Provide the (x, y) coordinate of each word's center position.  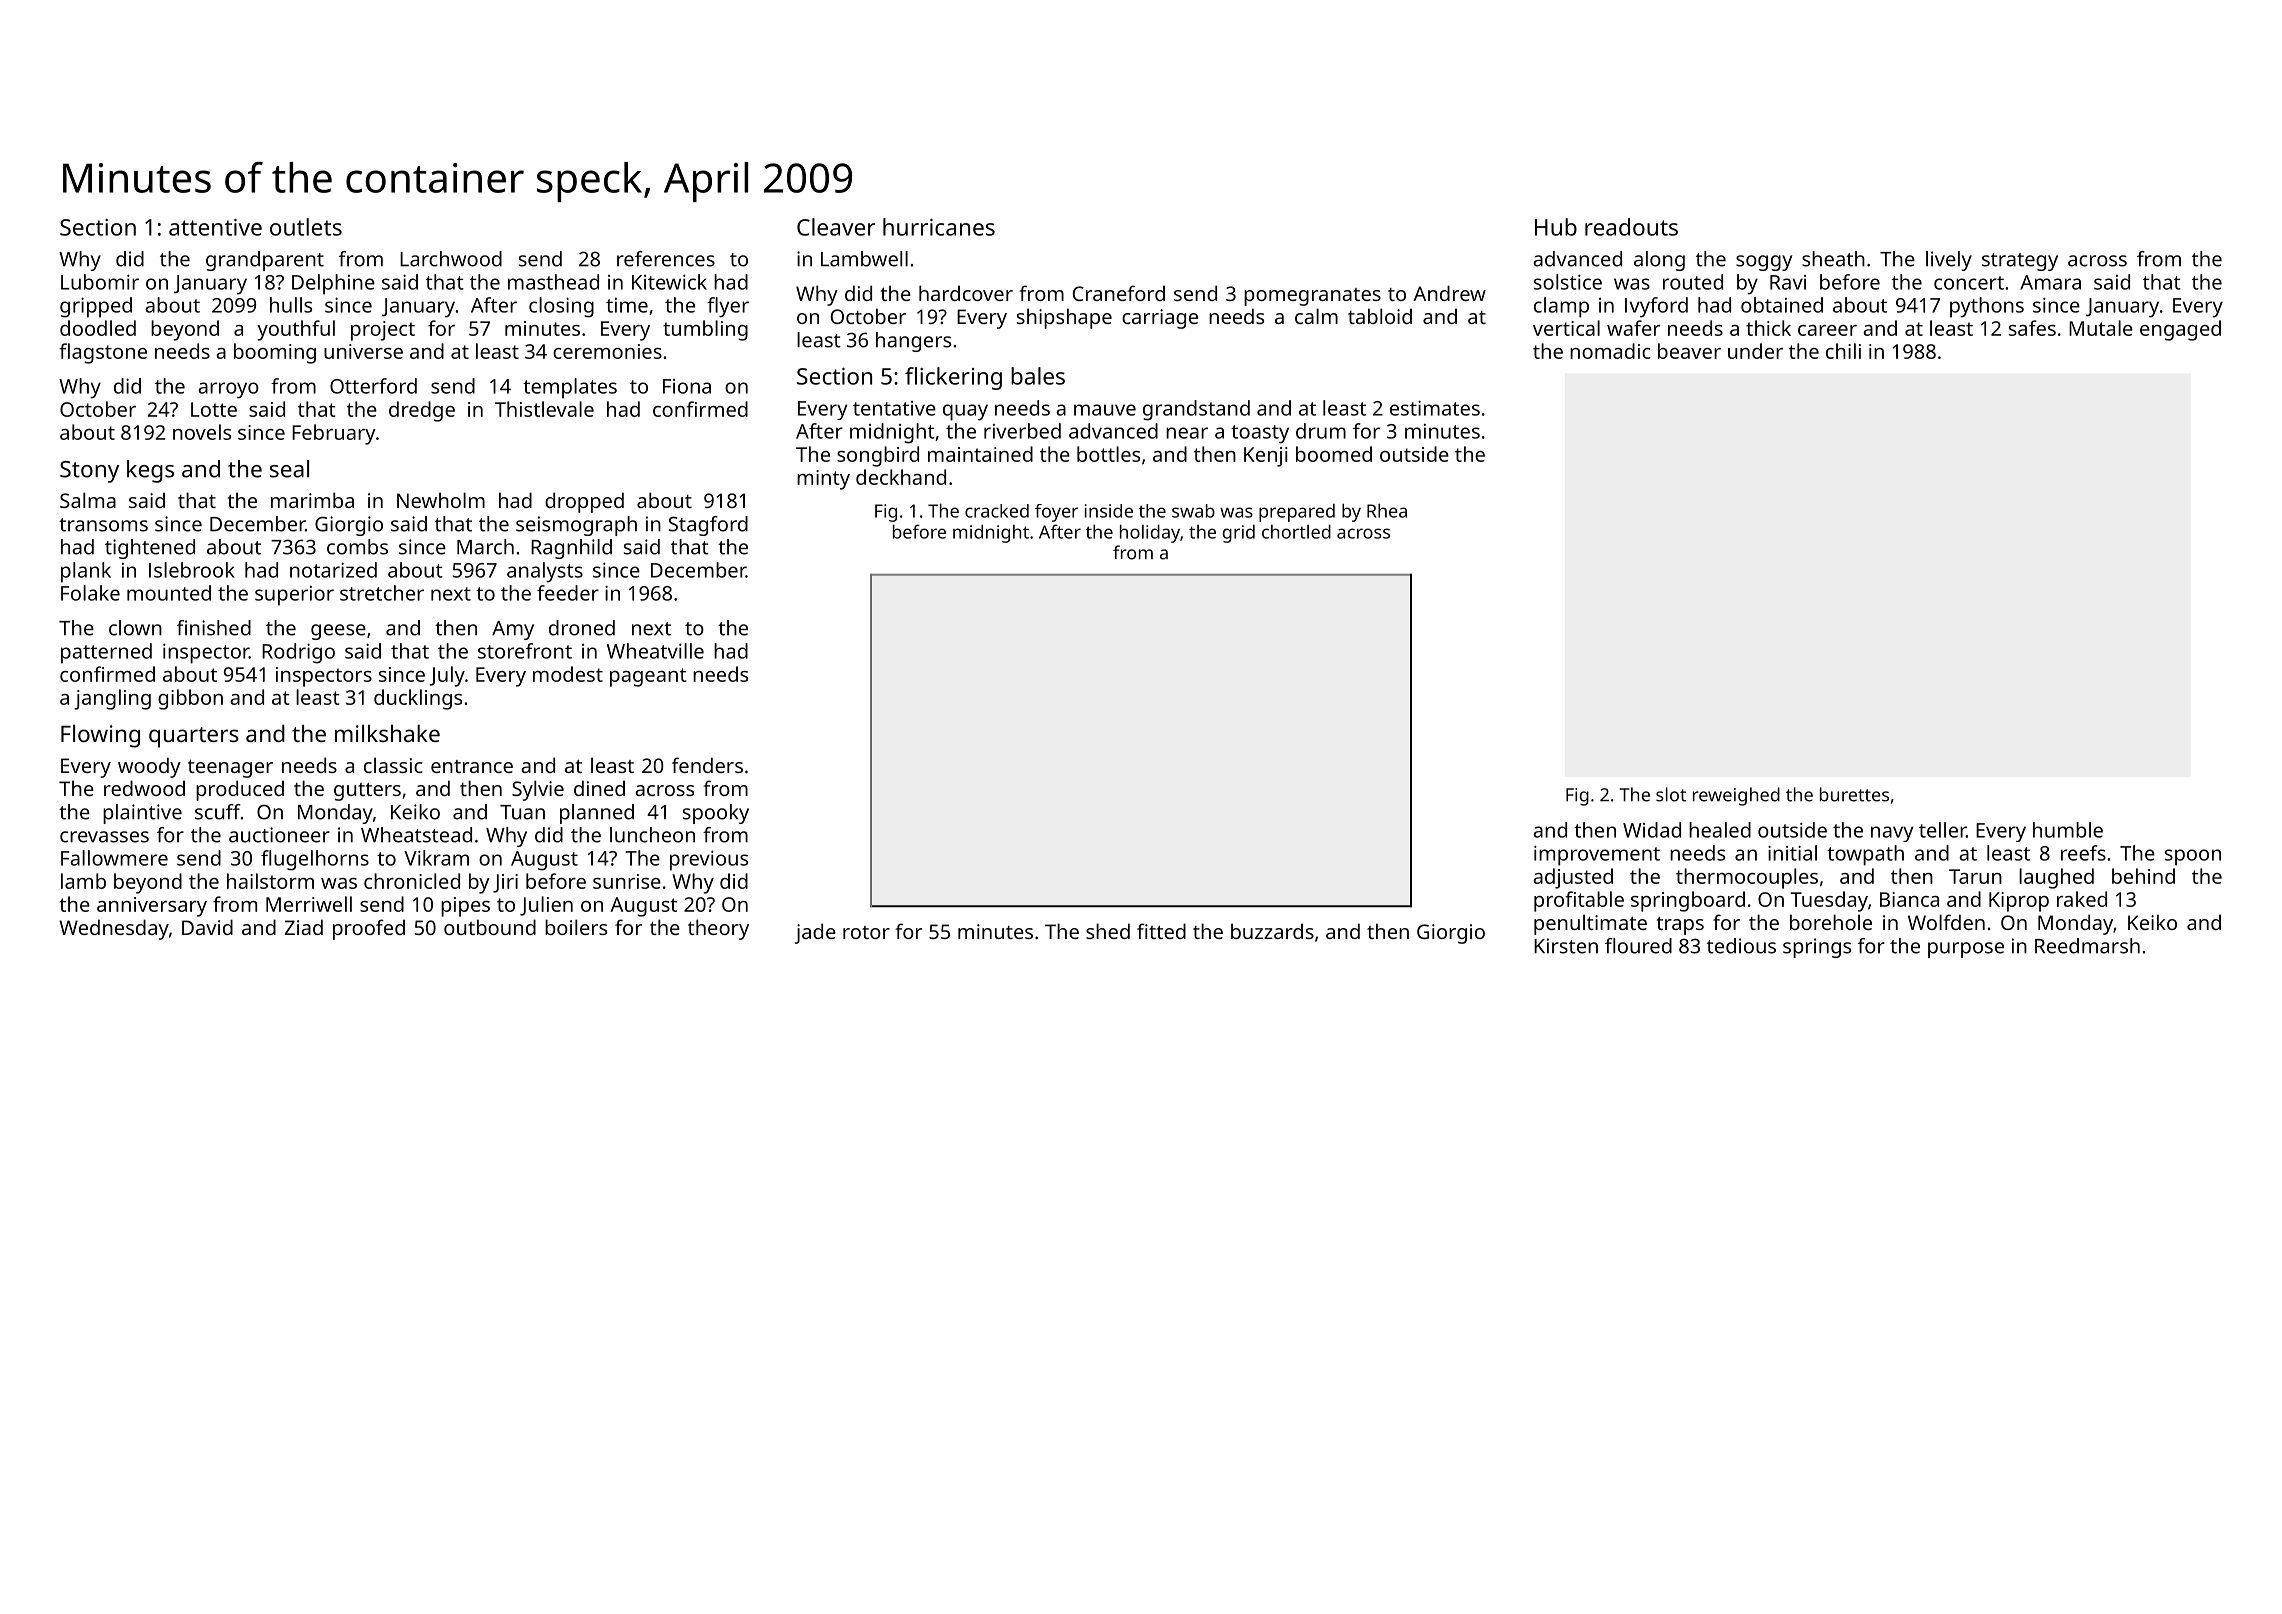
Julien (546, 906)
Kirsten (1566, 946)
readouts (1631, 227)
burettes (1854, 794)
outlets (306, 227)
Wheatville (655, 651)
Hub (1556, 227)
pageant (648, 677)
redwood (144, 788)
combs (357, 547)
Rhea (1387, 510)
